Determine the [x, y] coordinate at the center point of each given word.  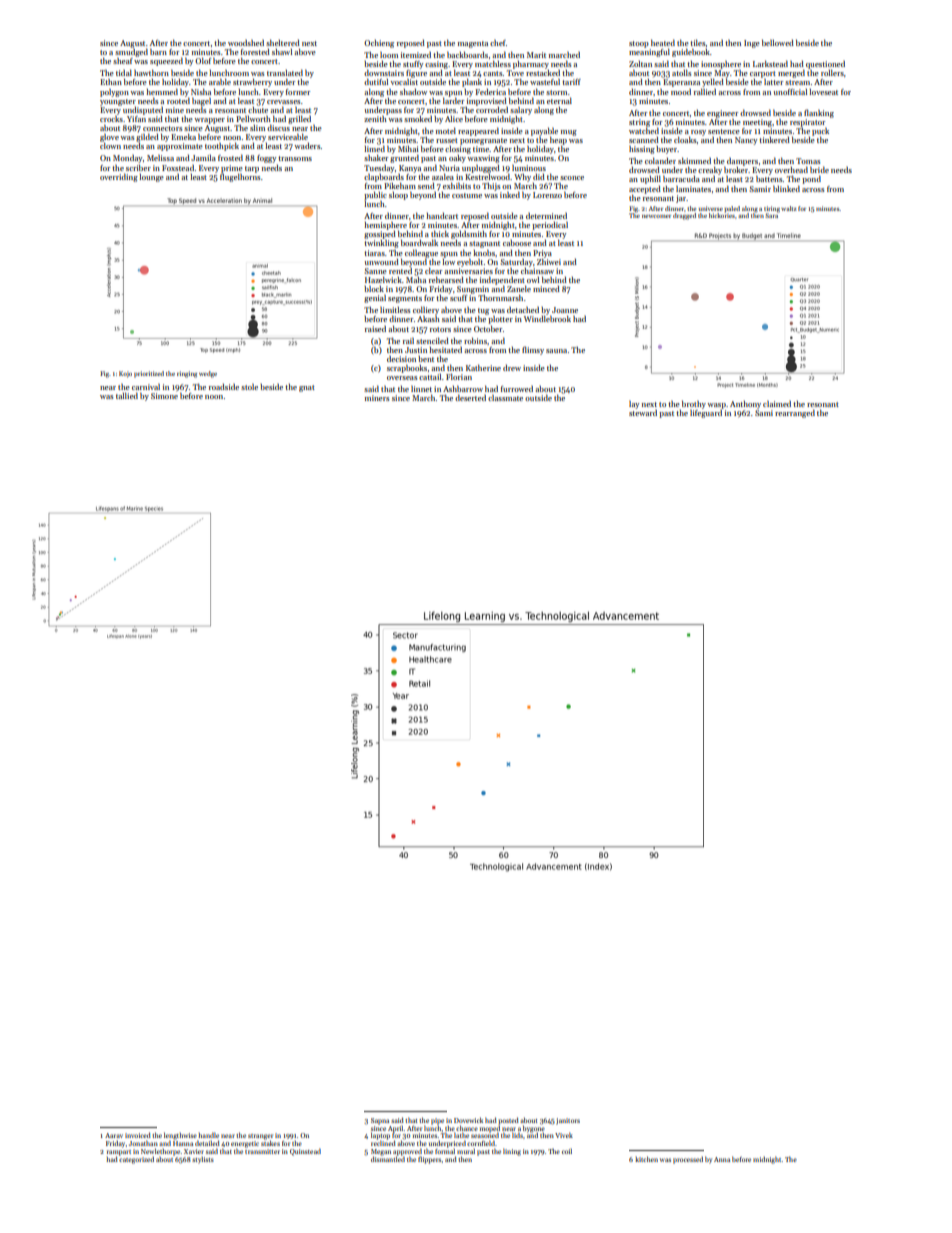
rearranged [795, 413]
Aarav [114, 1135]
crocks [111, 119]
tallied [127, 395]
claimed [777, 404]
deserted [470, 397]
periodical [550, 226]
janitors [568, 1121]
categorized [136, 1160]
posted [509, 1121]
